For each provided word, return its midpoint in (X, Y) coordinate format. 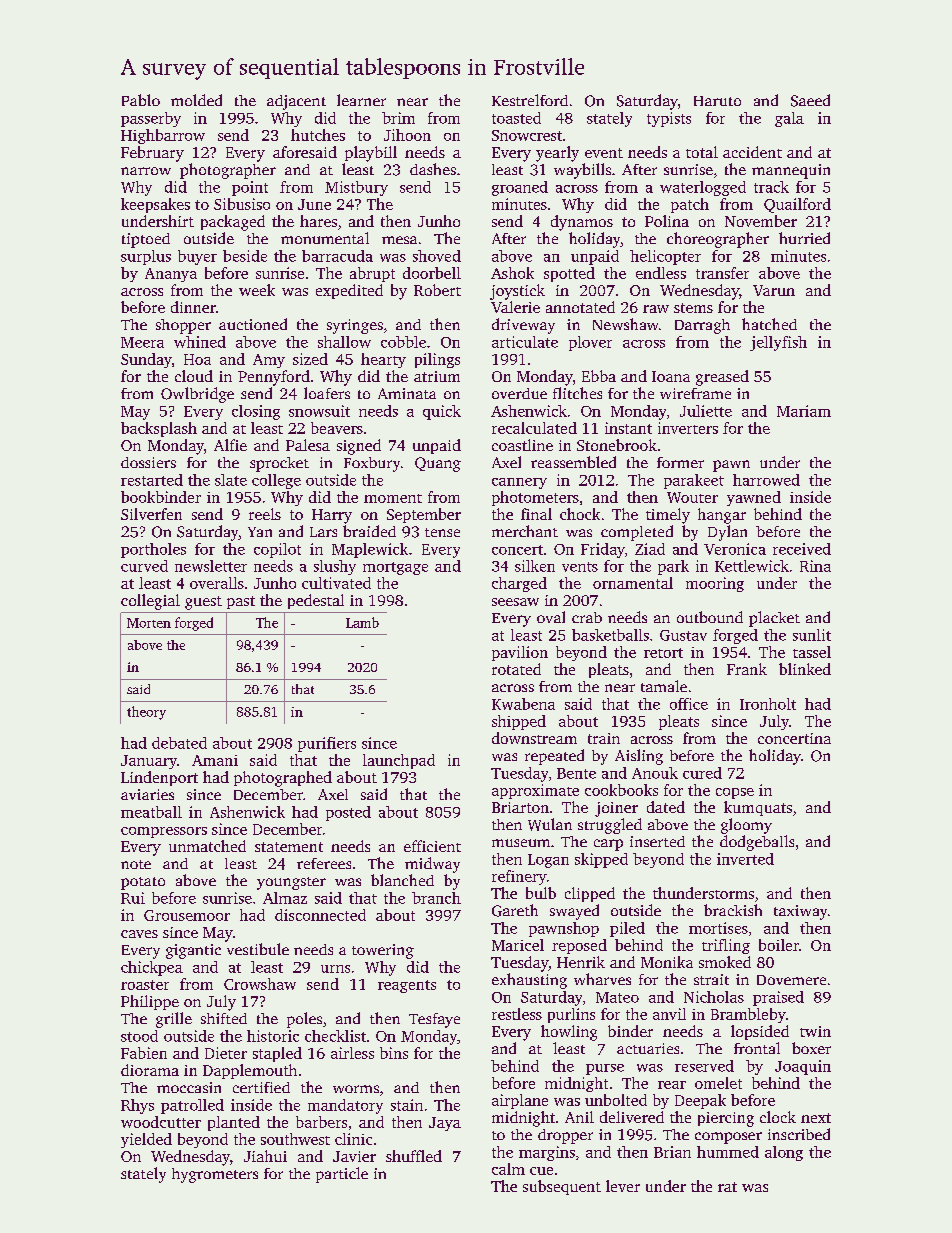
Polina (667, 221)
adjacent (296, 102)
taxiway (800, 912)
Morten (149, 623)
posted (348, 813)
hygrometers (215, 1175)
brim (398, 118)
